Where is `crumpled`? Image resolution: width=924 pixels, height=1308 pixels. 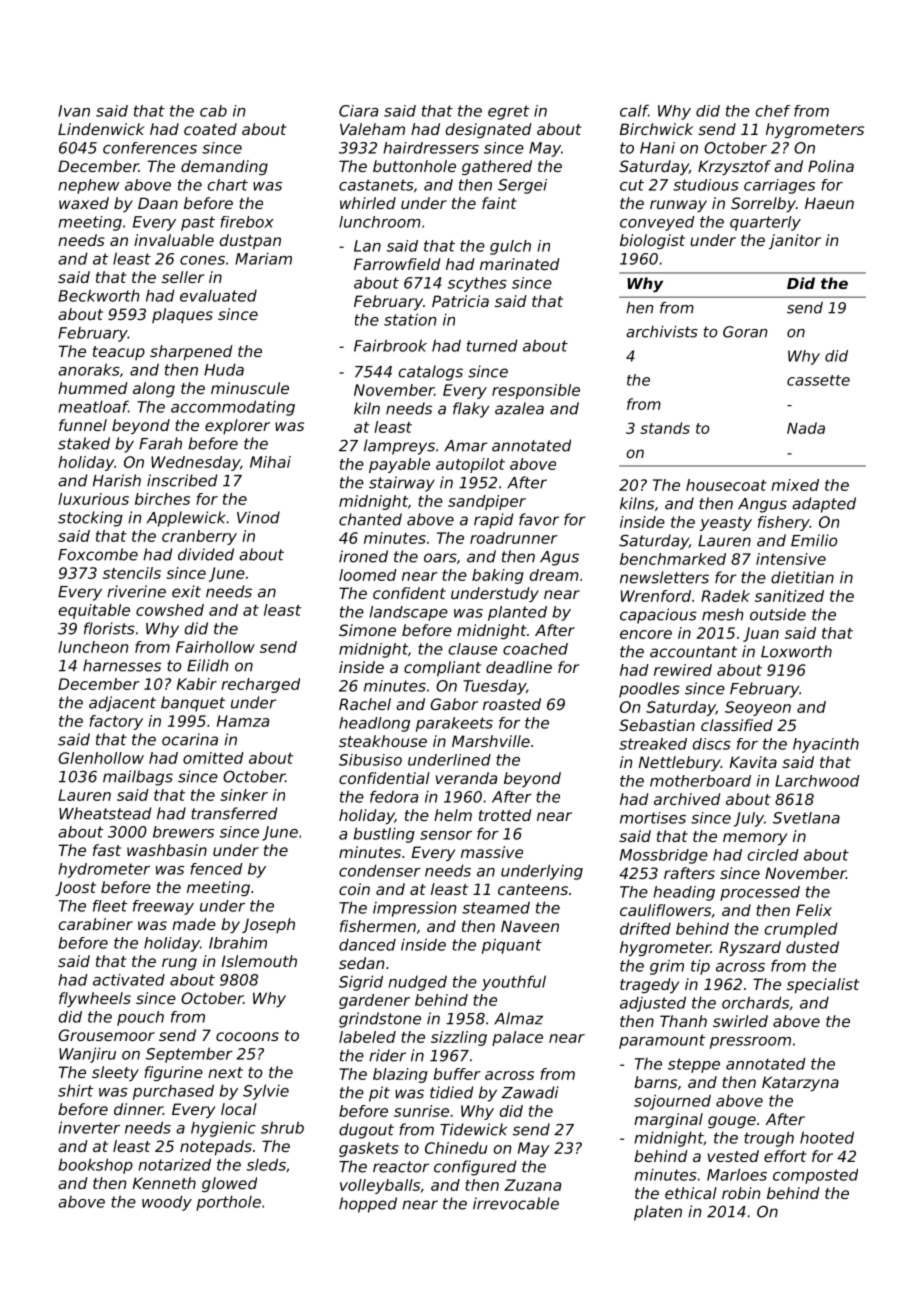
crumpled is located at coordinates (801, 930).
